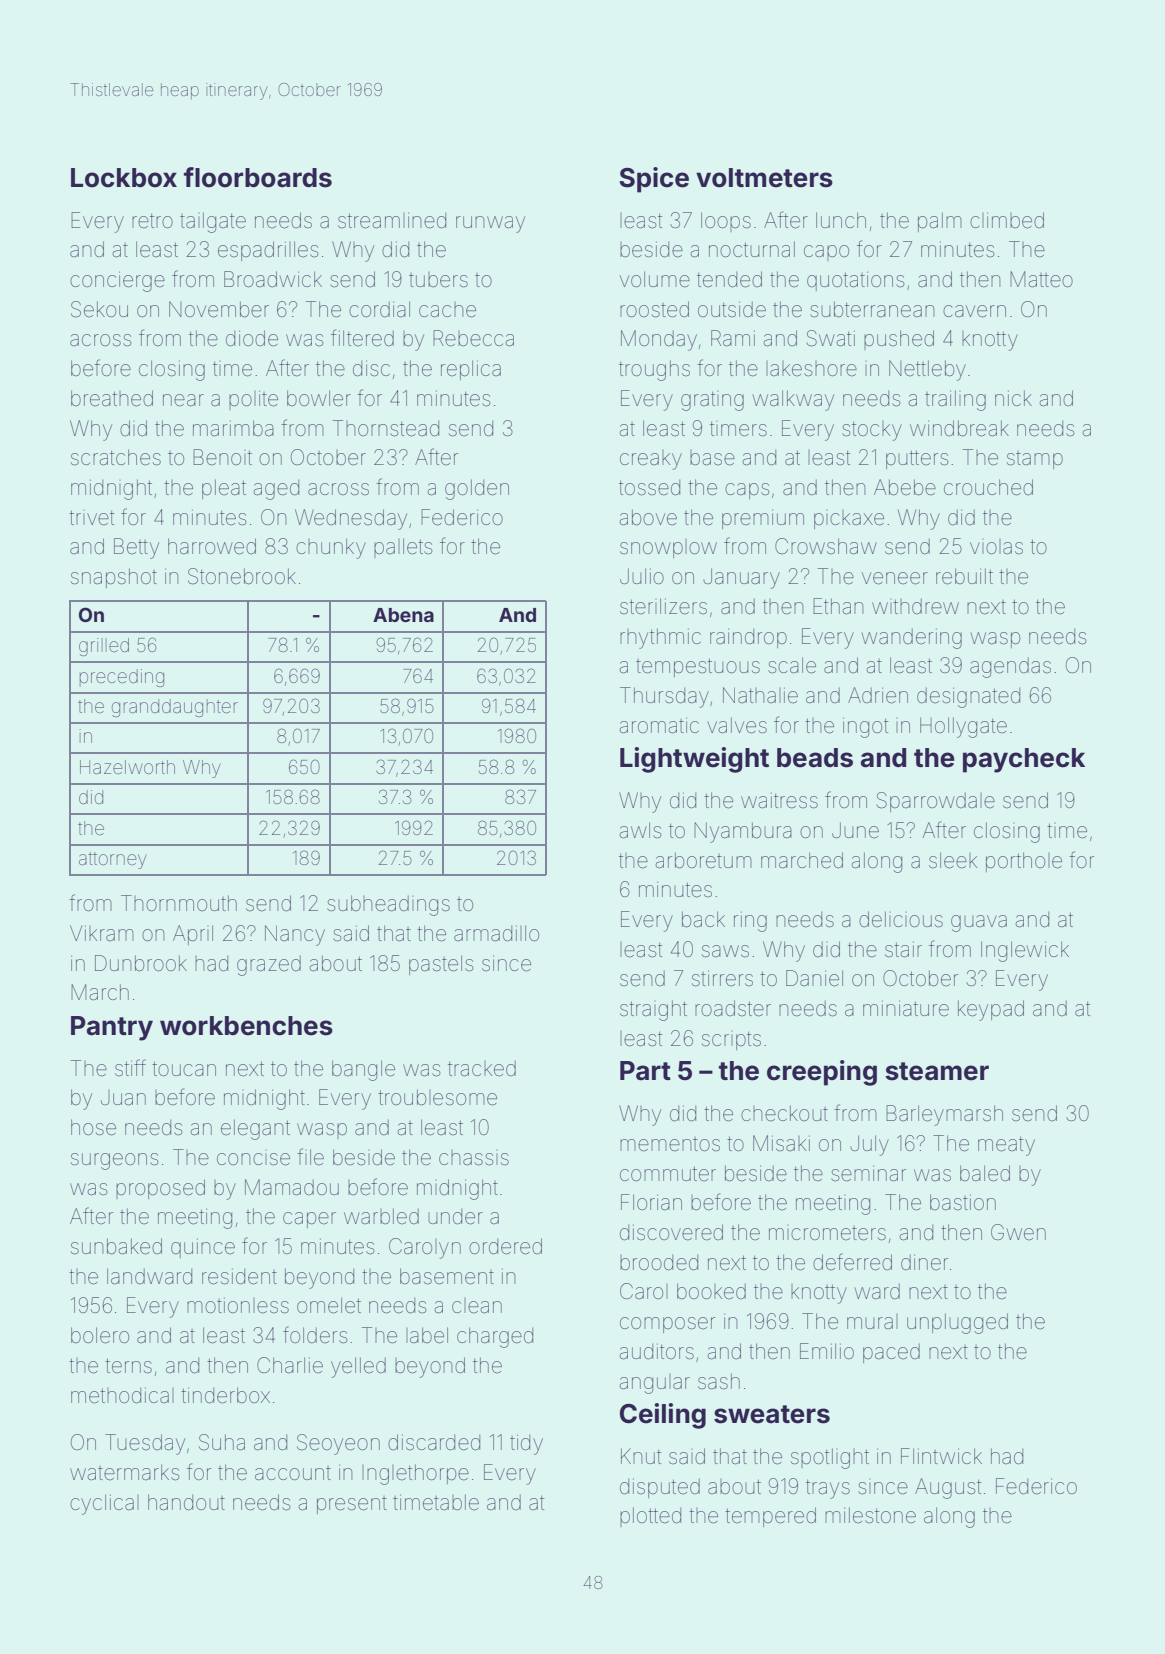 This page has width=1165, height=1654. Describe the element at coordinates (415, 1474) in the page. I see `Inglethorpe` at that location.
